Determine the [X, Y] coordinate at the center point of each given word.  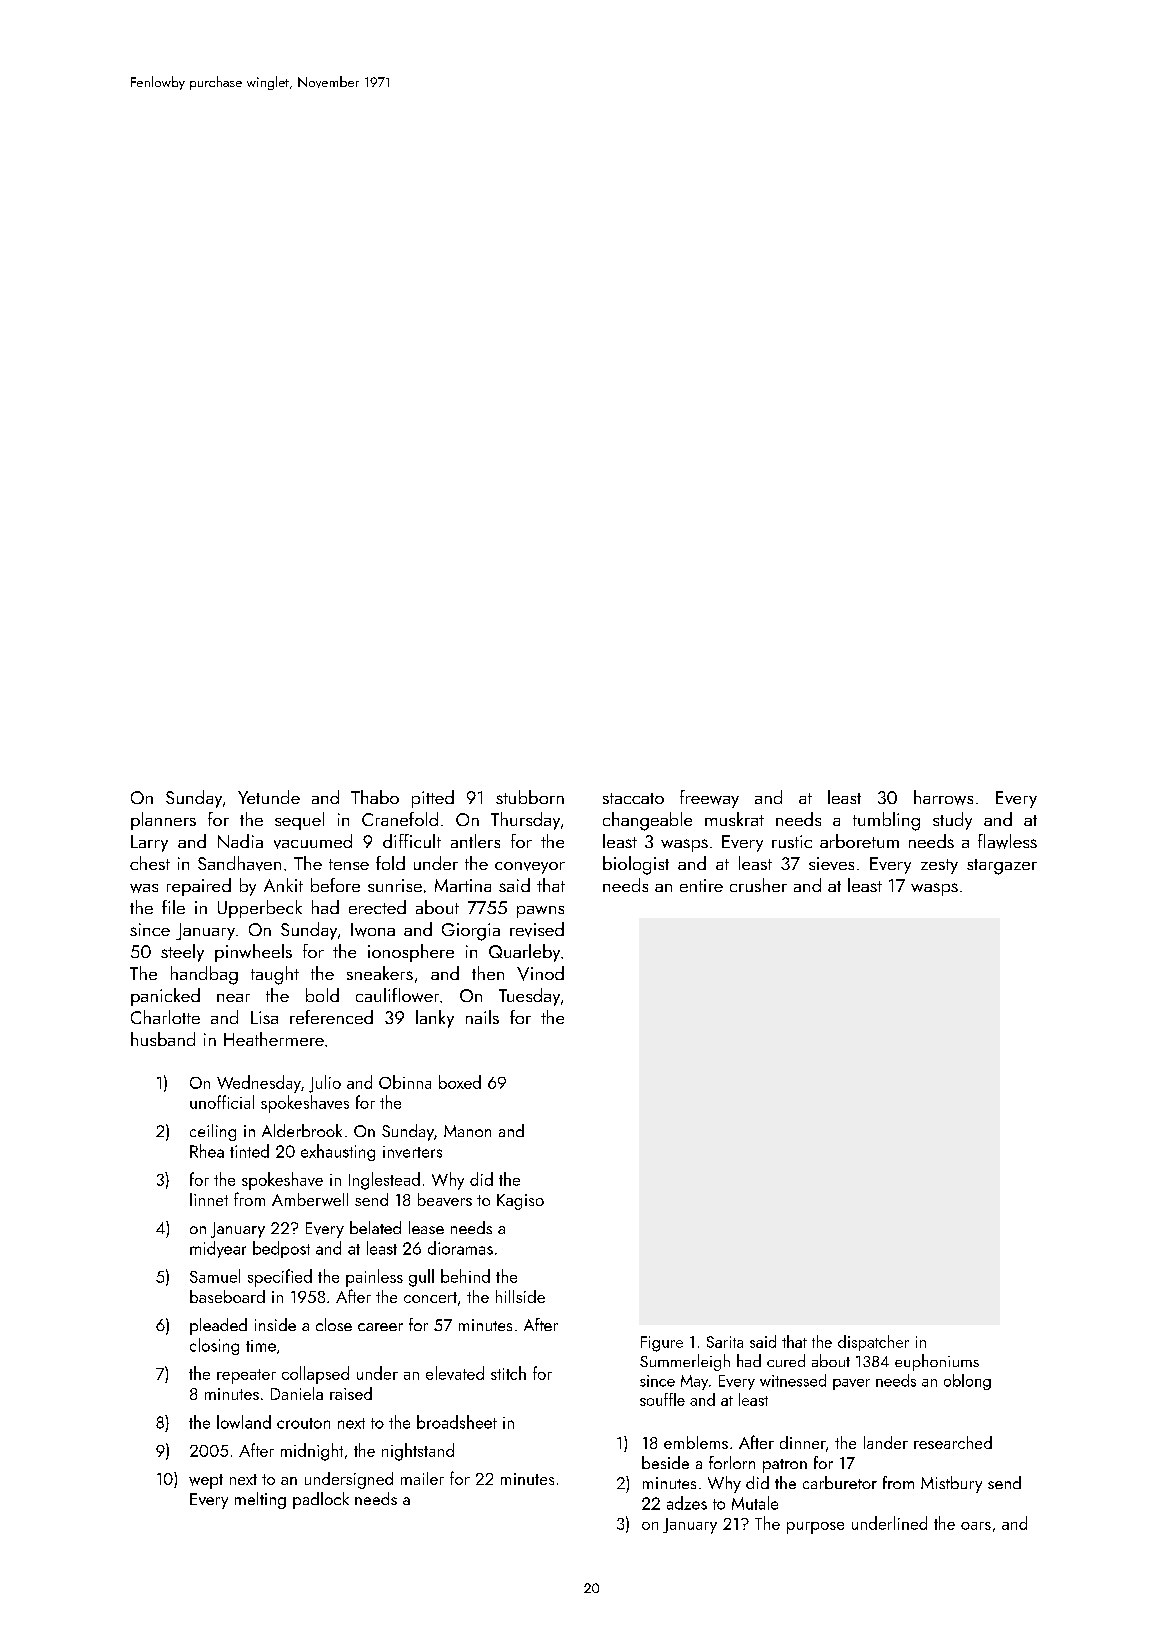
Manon [467, 1131]
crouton [303, 1423]
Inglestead [384, 1181]
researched [953, 1442]
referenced [331, 1017]
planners [163, 821]
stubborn [530, 797]
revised [537, 929]
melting [260, 1500]
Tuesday [529, 997]
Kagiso [520, 1202]
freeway [709, 799]
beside [665, 1462]
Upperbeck [260, 909]
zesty [939, 866]
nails [482, 1017]
